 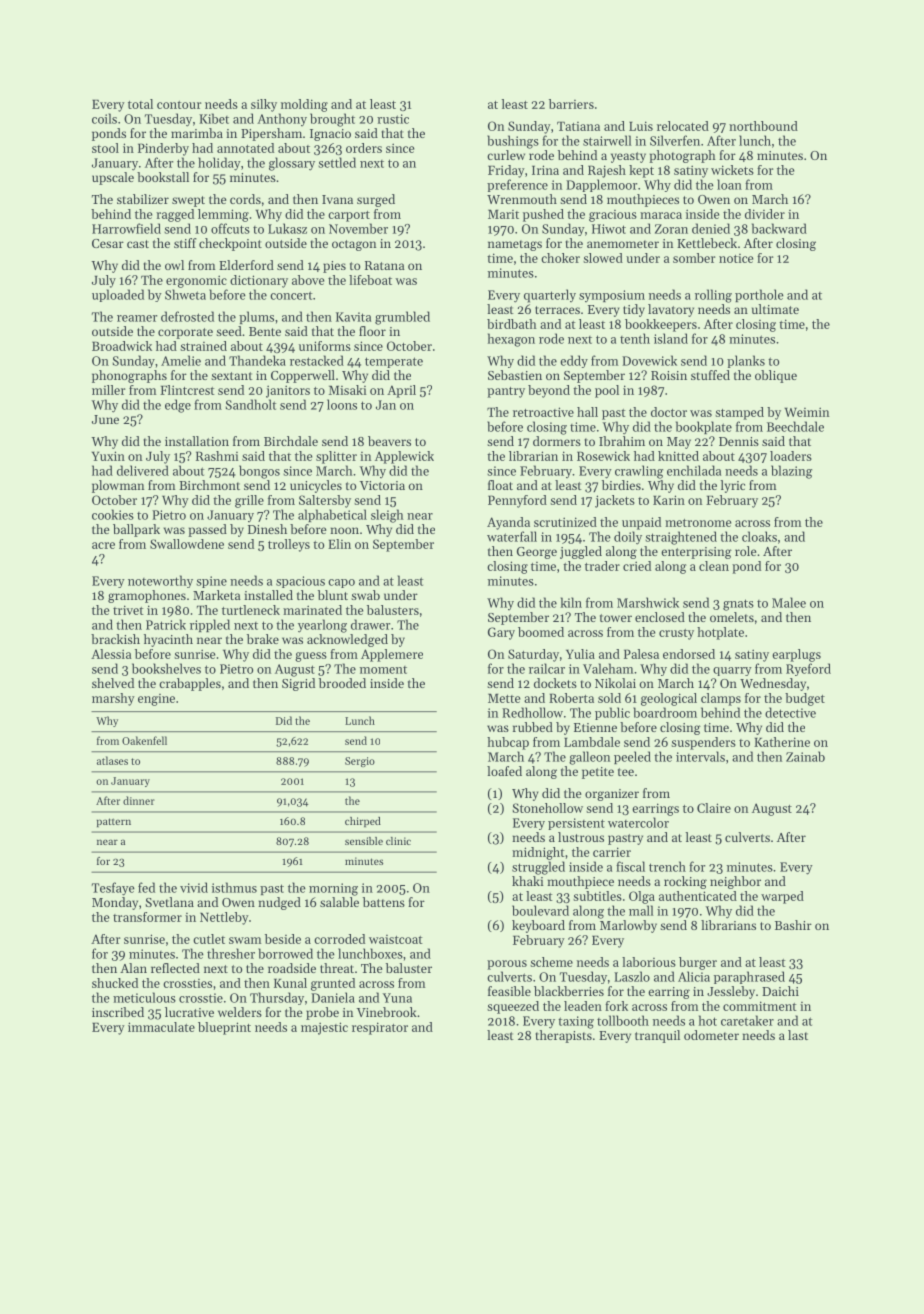 I want to click on battens, so click(x=384, y=902).
